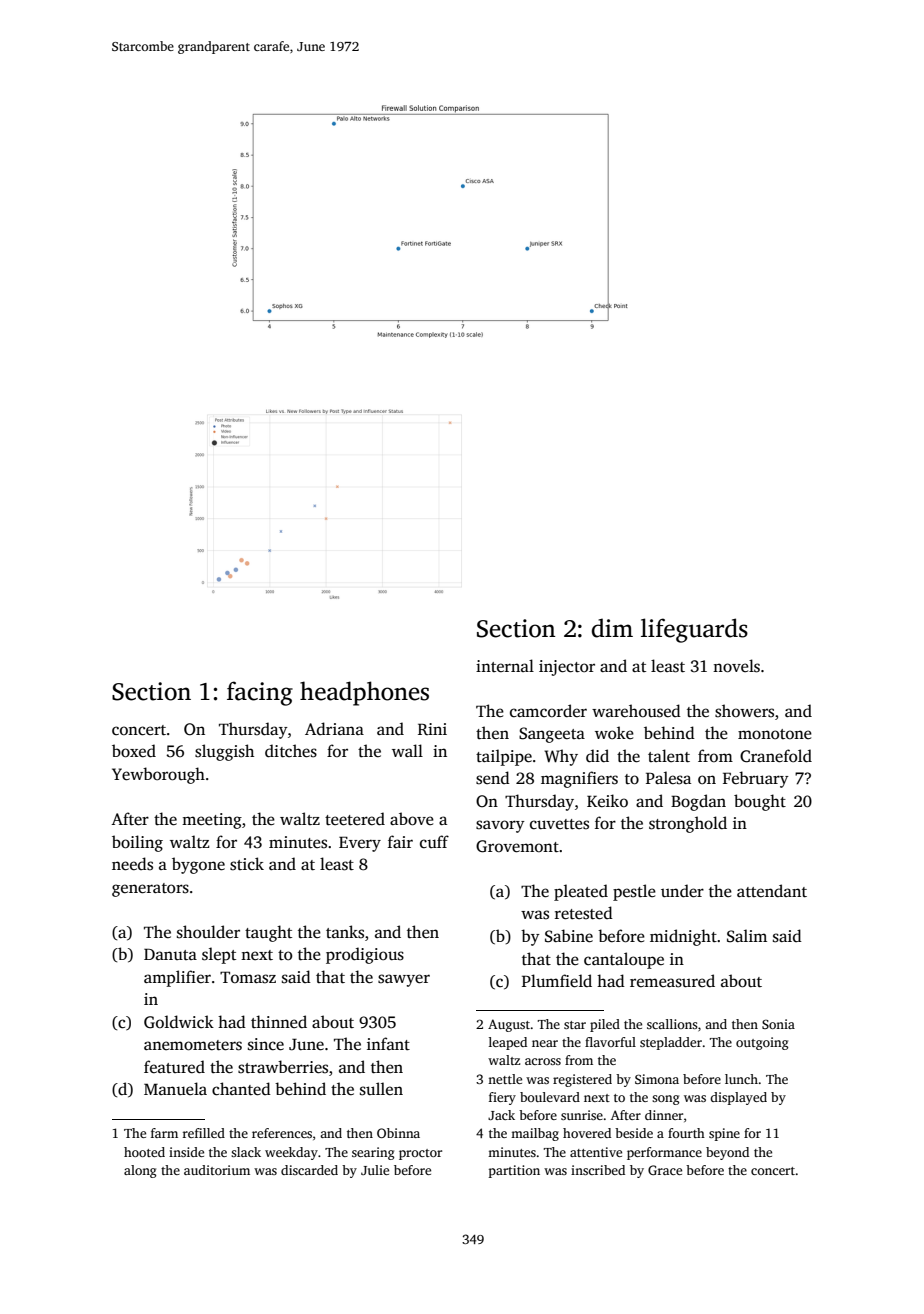 The height and width of the screenshot is (1314, 924). Describe the element at coordinates (260, 693) in the screenshot. I see `facing` at that location.
